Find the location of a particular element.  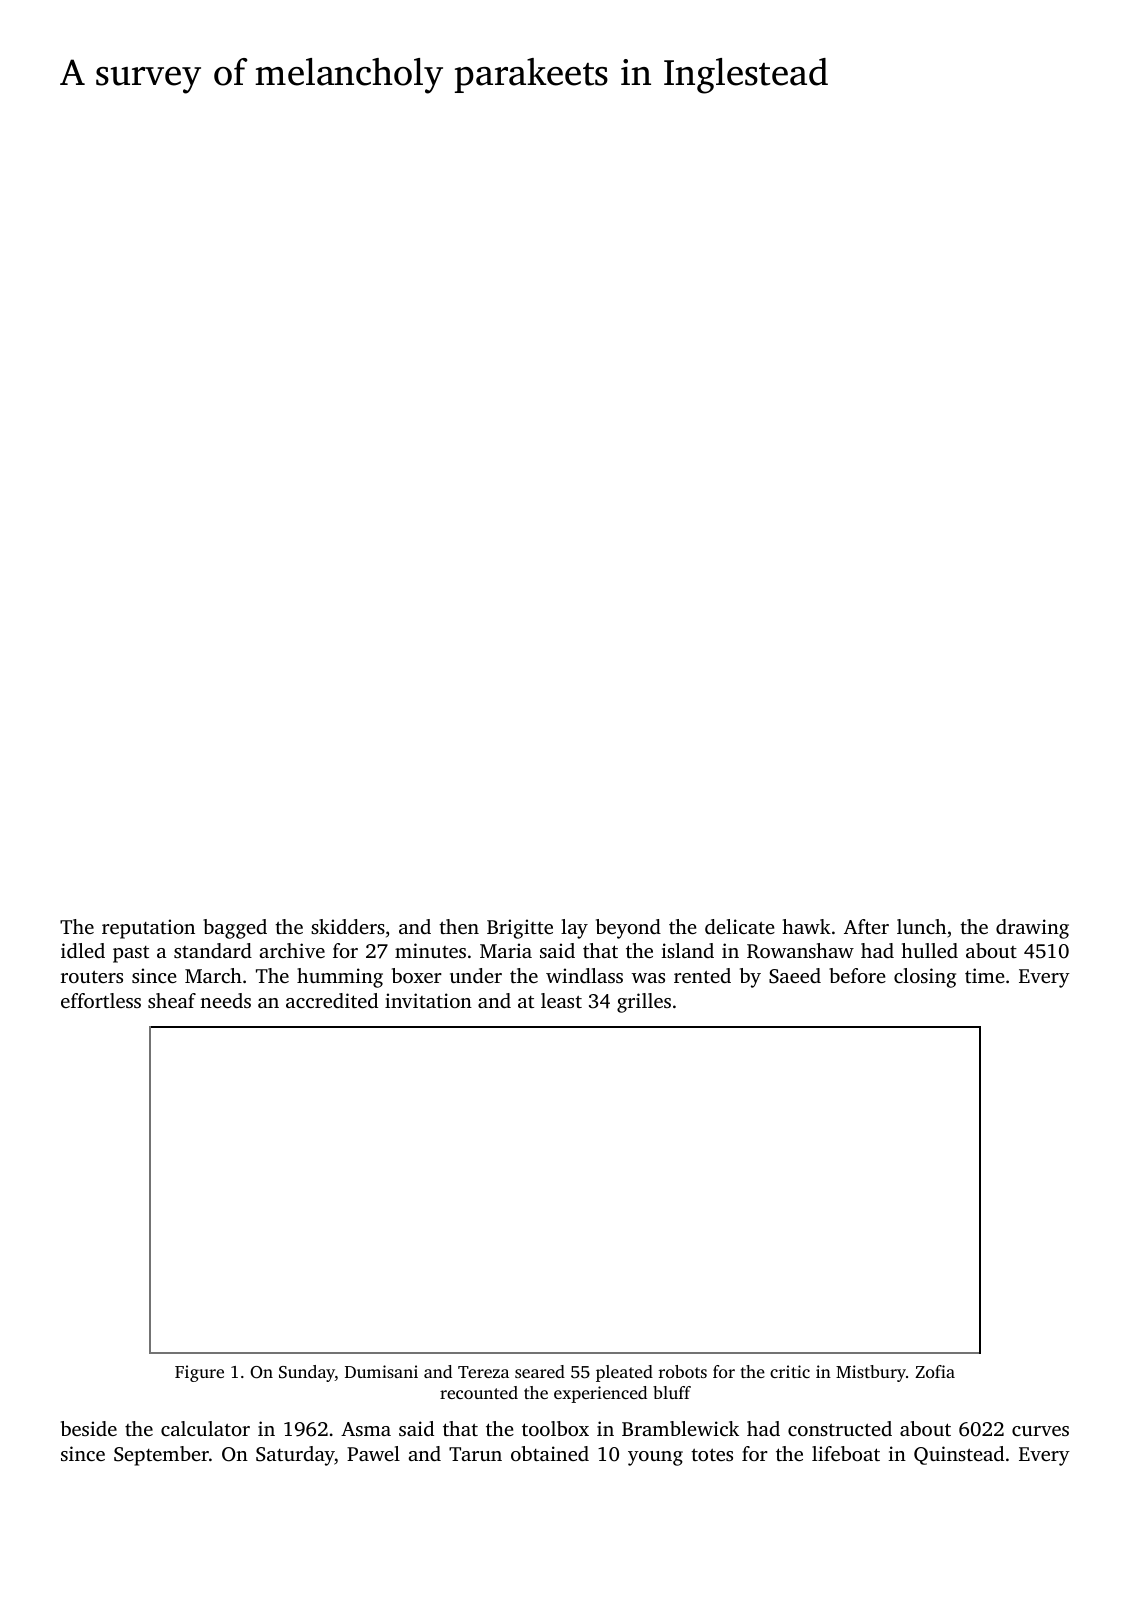

closing is located at coordinates (925, 978).
